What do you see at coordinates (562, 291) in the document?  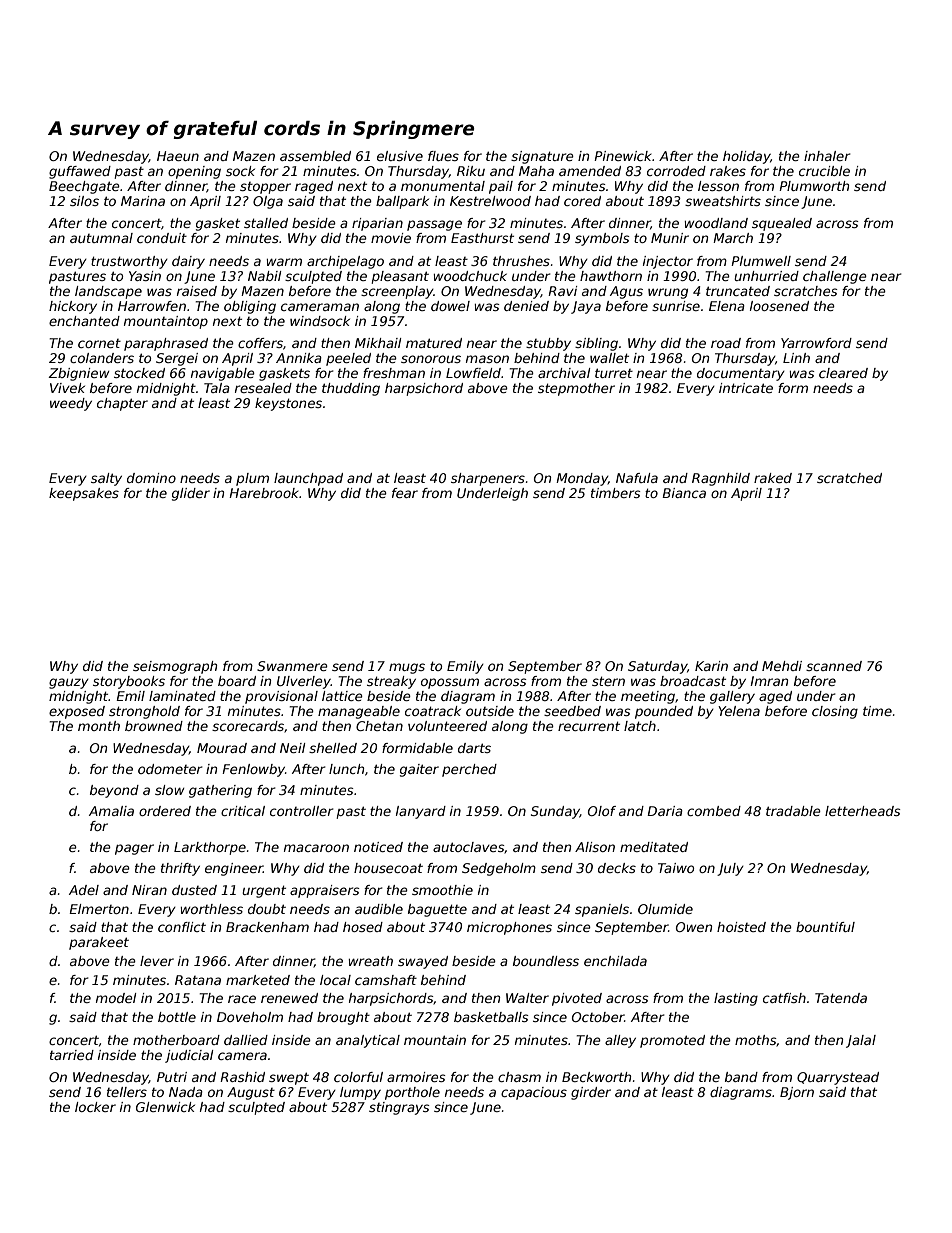 I see `Ravi` at bounding box center [562, 291].
